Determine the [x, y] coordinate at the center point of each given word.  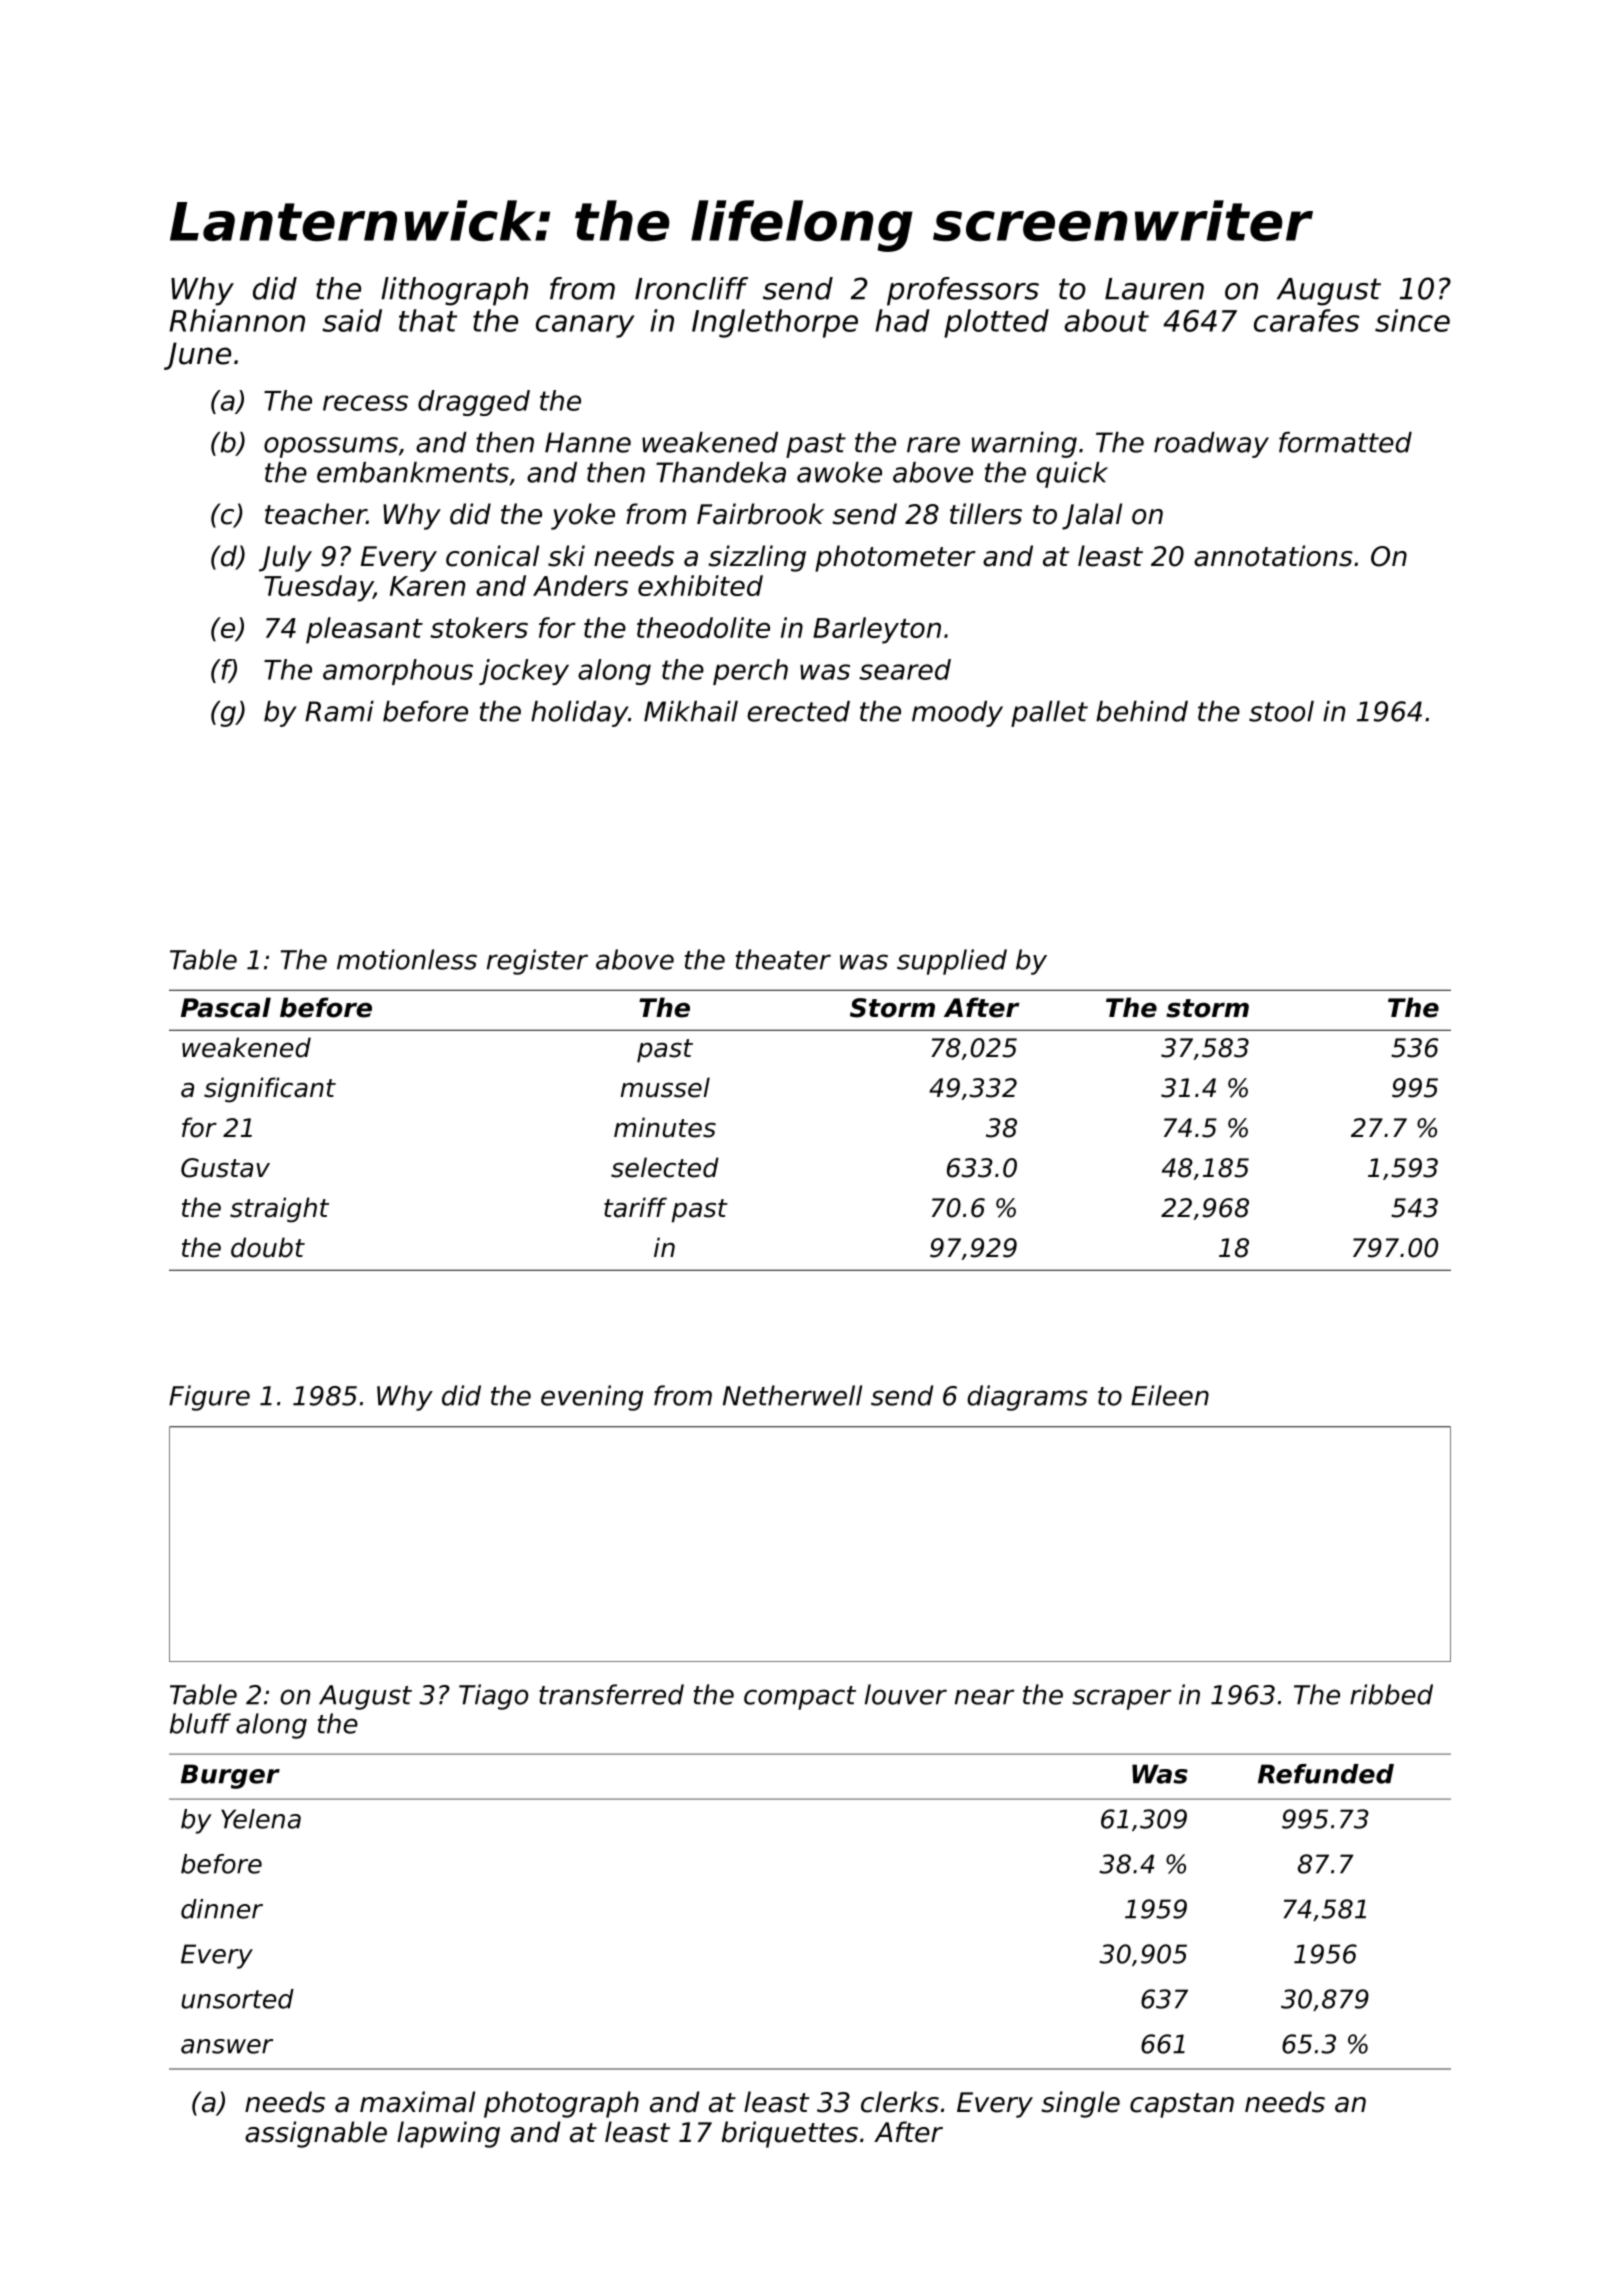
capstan [1182, 2105]
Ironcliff [691, 288]
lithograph [454, 291]
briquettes [790, 2134]
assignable [316, 2134]
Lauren [1154, 289]
